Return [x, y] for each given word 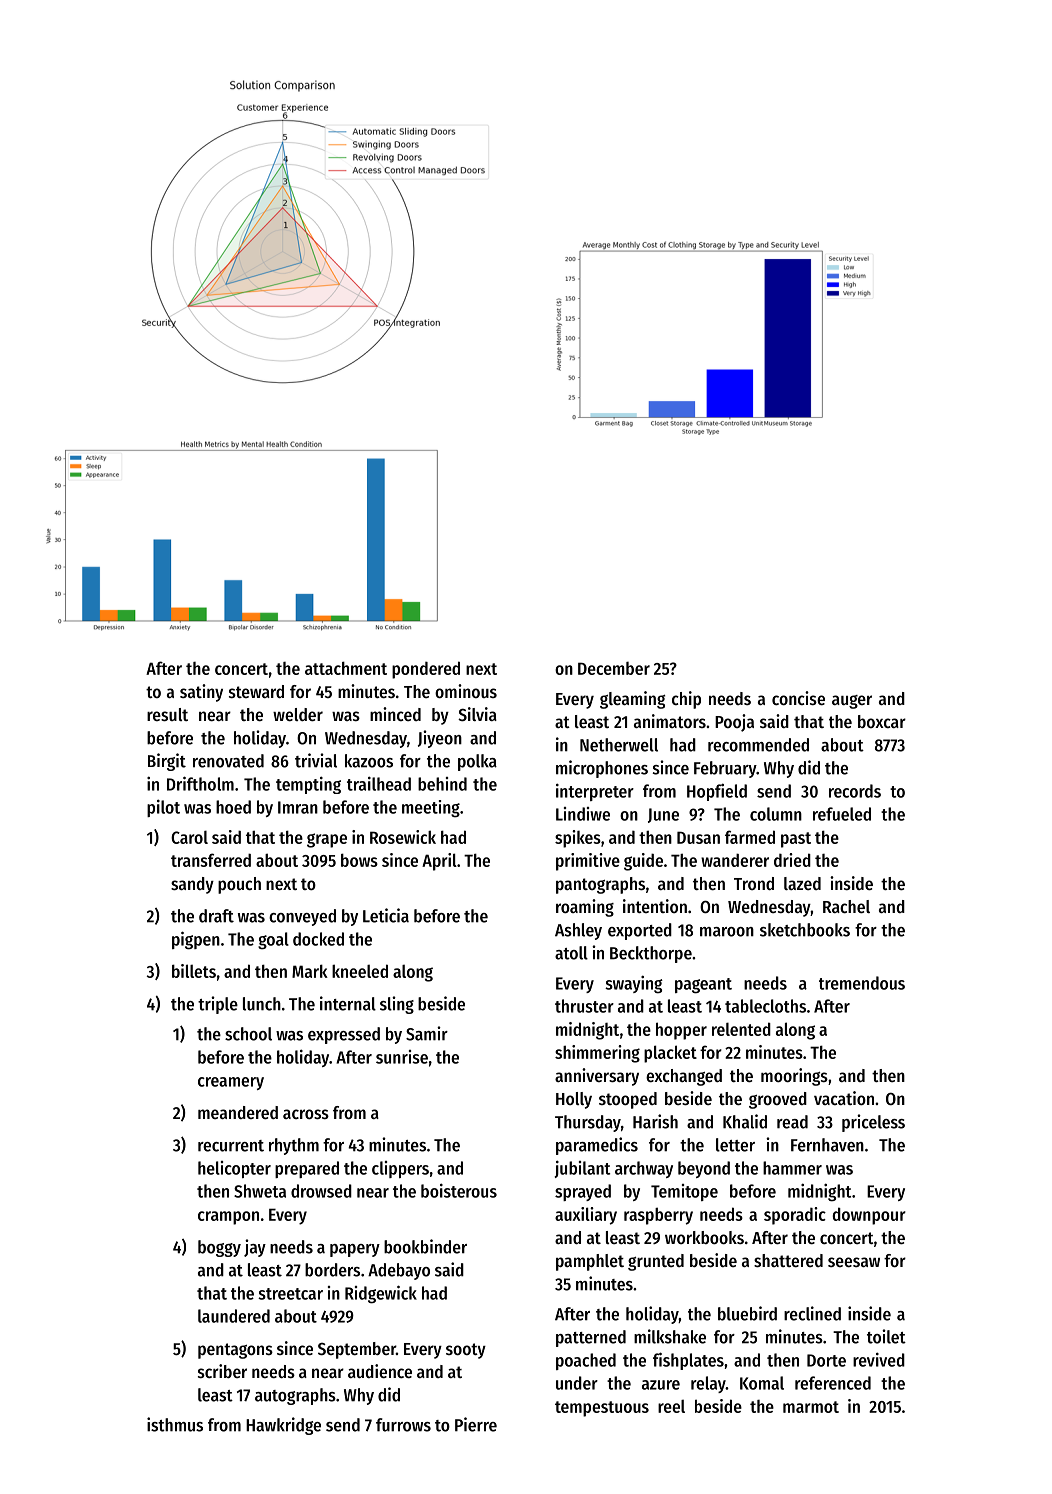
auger [852, 702]
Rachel [846, 906]
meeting [431, 809]
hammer [792, 1168]
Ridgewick [381, 1294]
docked [318, 939]
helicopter [234, 1169]
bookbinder [425, 1246]
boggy [219, 1248]
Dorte [826, 1360]
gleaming [632, 700]
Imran [298, 807]
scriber [222, 1371]
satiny [201, 693]
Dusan [698, 837]
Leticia [386, 915]
